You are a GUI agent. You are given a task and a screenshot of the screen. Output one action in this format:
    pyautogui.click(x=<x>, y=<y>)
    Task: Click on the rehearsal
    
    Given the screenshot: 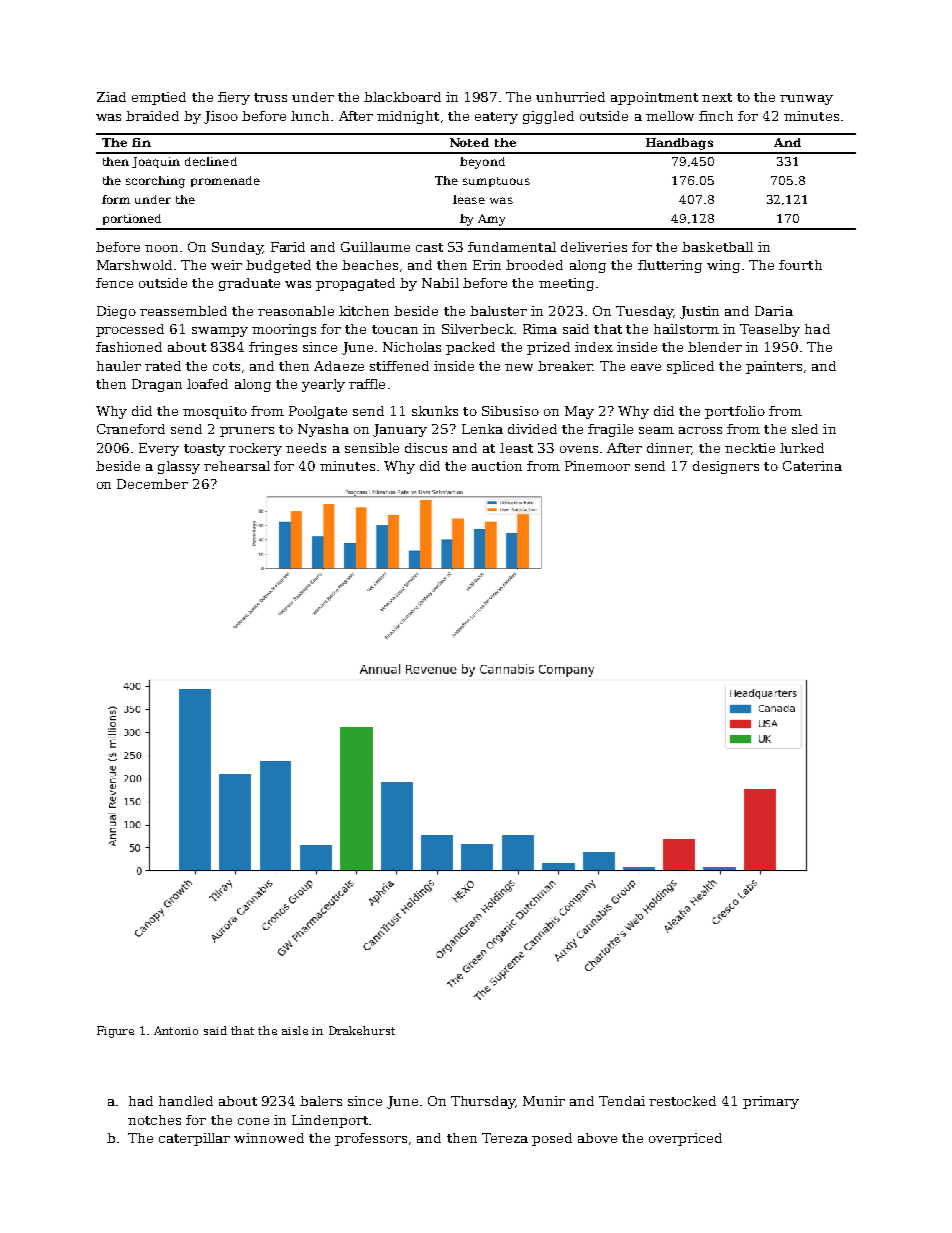 What is the action you would take?
    pyautogui.click(x=237, y=466)
